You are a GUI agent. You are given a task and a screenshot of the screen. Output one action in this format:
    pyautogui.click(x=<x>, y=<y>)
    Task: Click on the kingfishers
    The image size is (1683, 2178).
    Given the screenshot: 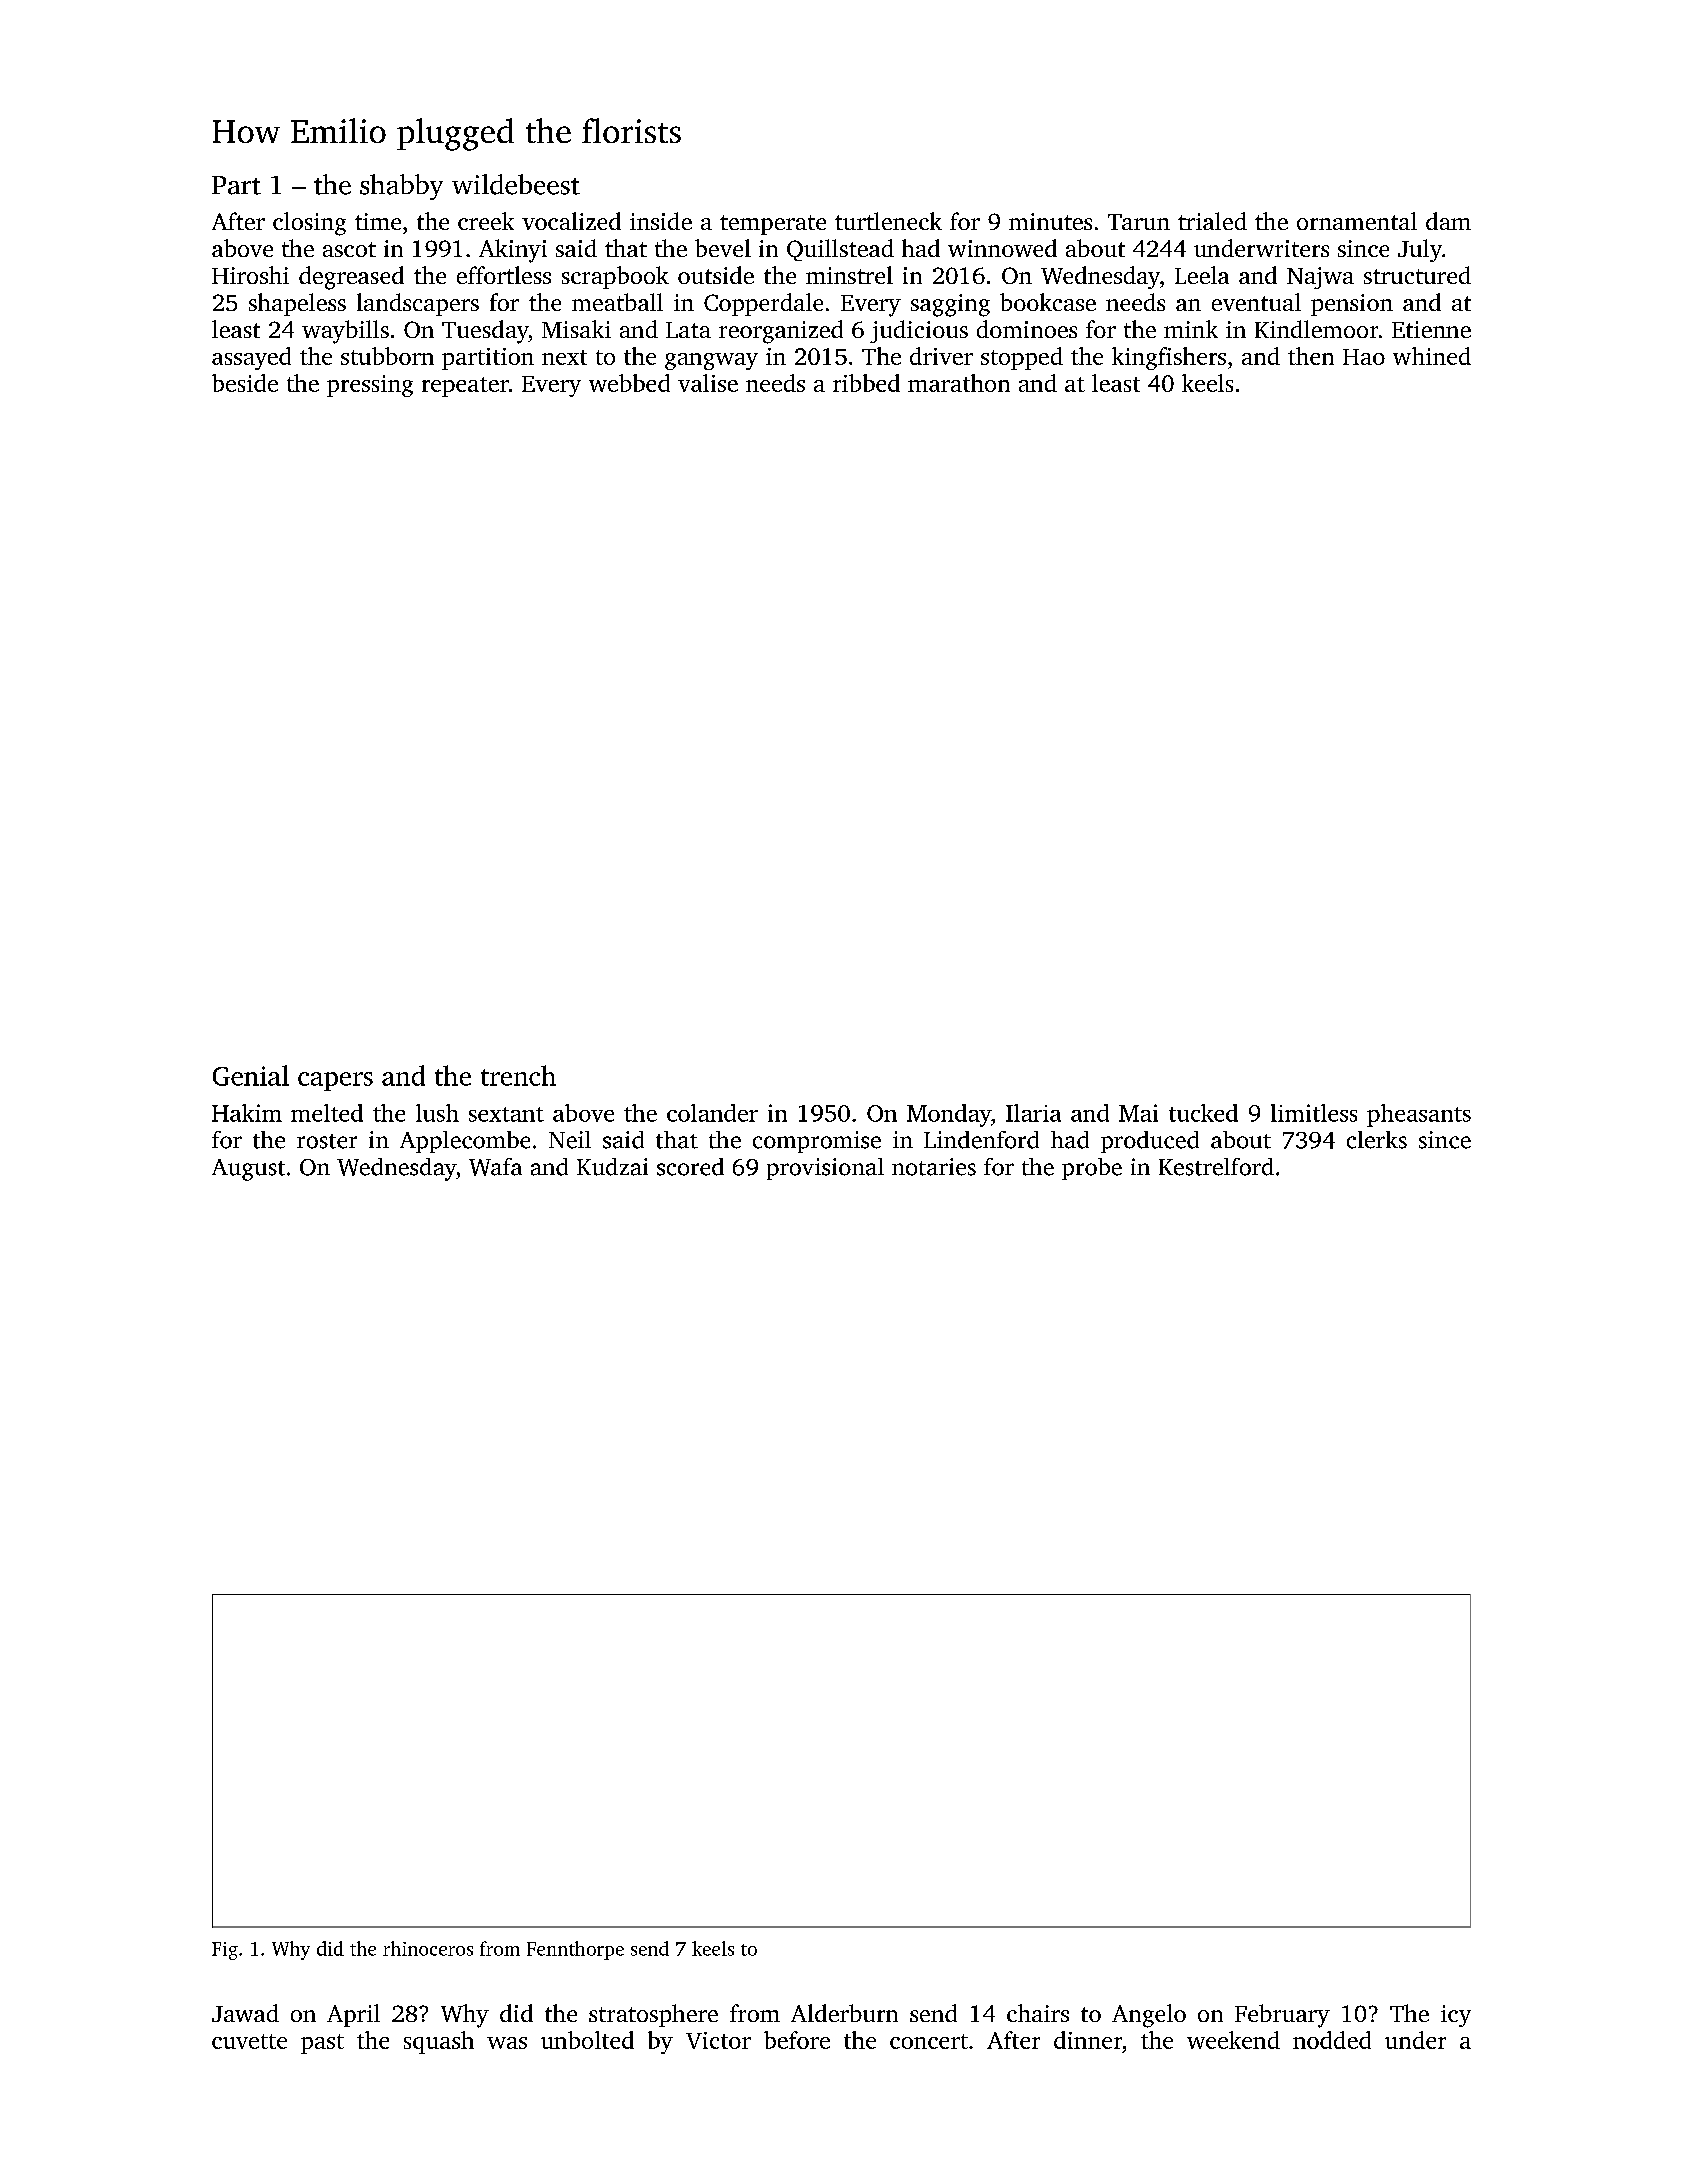 What is the action you would take?
    pyautogui.click(x=1169, y=358)
